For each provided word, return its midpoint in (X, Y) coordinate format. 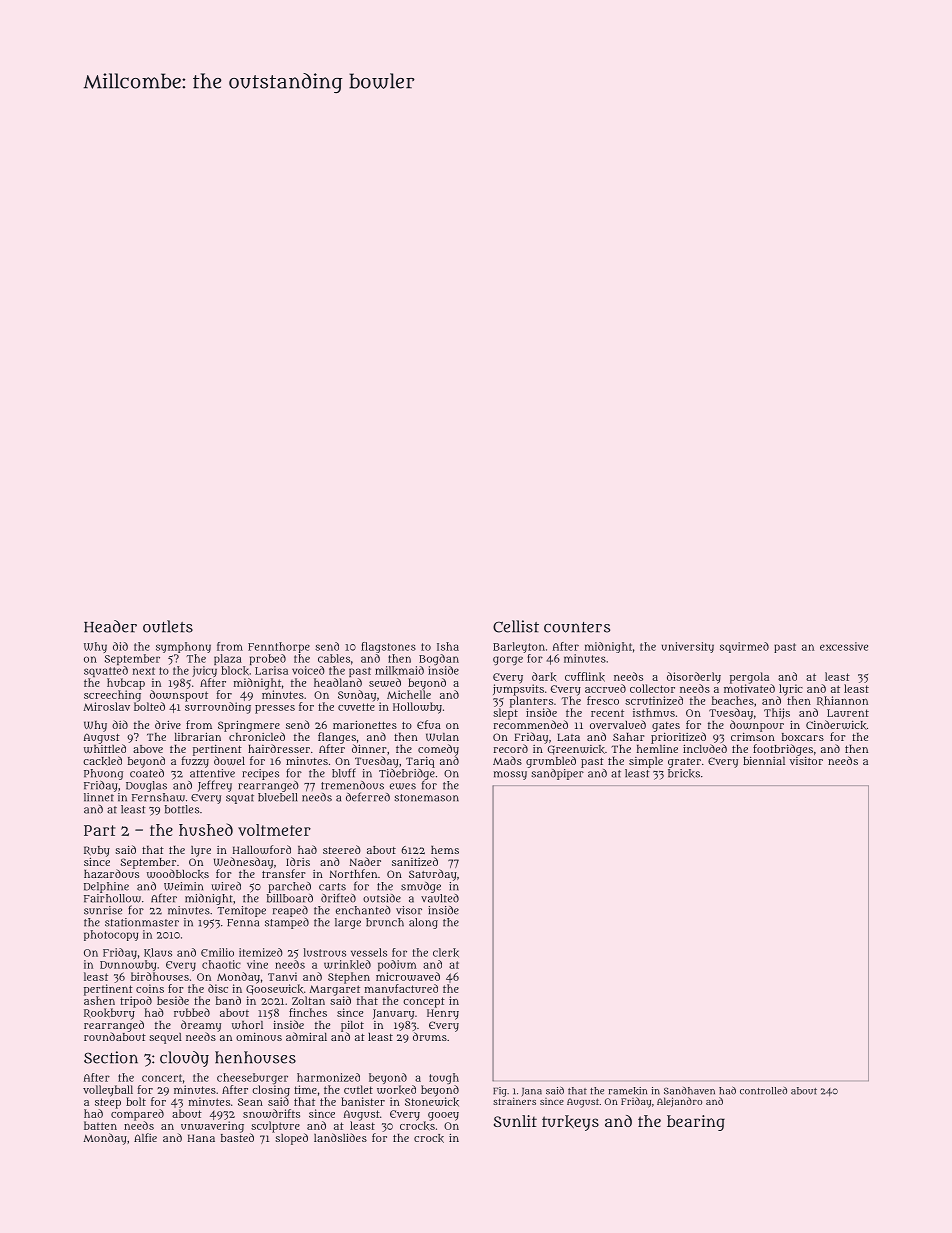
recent (607, 713)
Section (111, 1057)
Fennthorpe (279, 647)
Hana (201, 1138)
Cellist (516, 626)
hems (445, 850)
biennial (764, 761)
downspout (179, 696)
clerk (446, 952)
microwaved (408, 976)
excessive (844, 646)
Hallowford (262, 849)
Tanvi (282, 976)
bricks (684, 773)
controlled (763, 1091)
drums (430, 1036)
